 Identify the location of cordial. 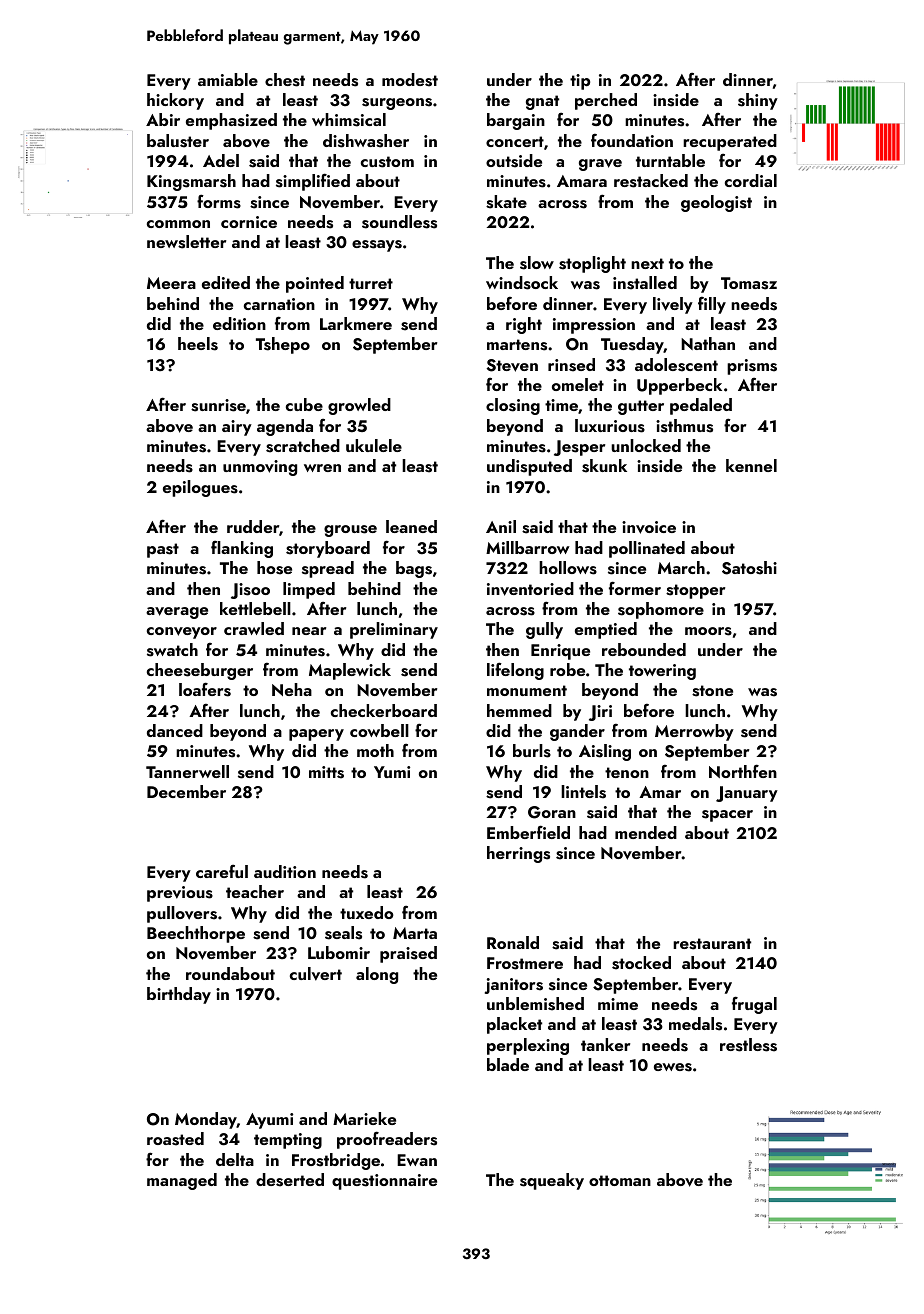
(751, 180).
